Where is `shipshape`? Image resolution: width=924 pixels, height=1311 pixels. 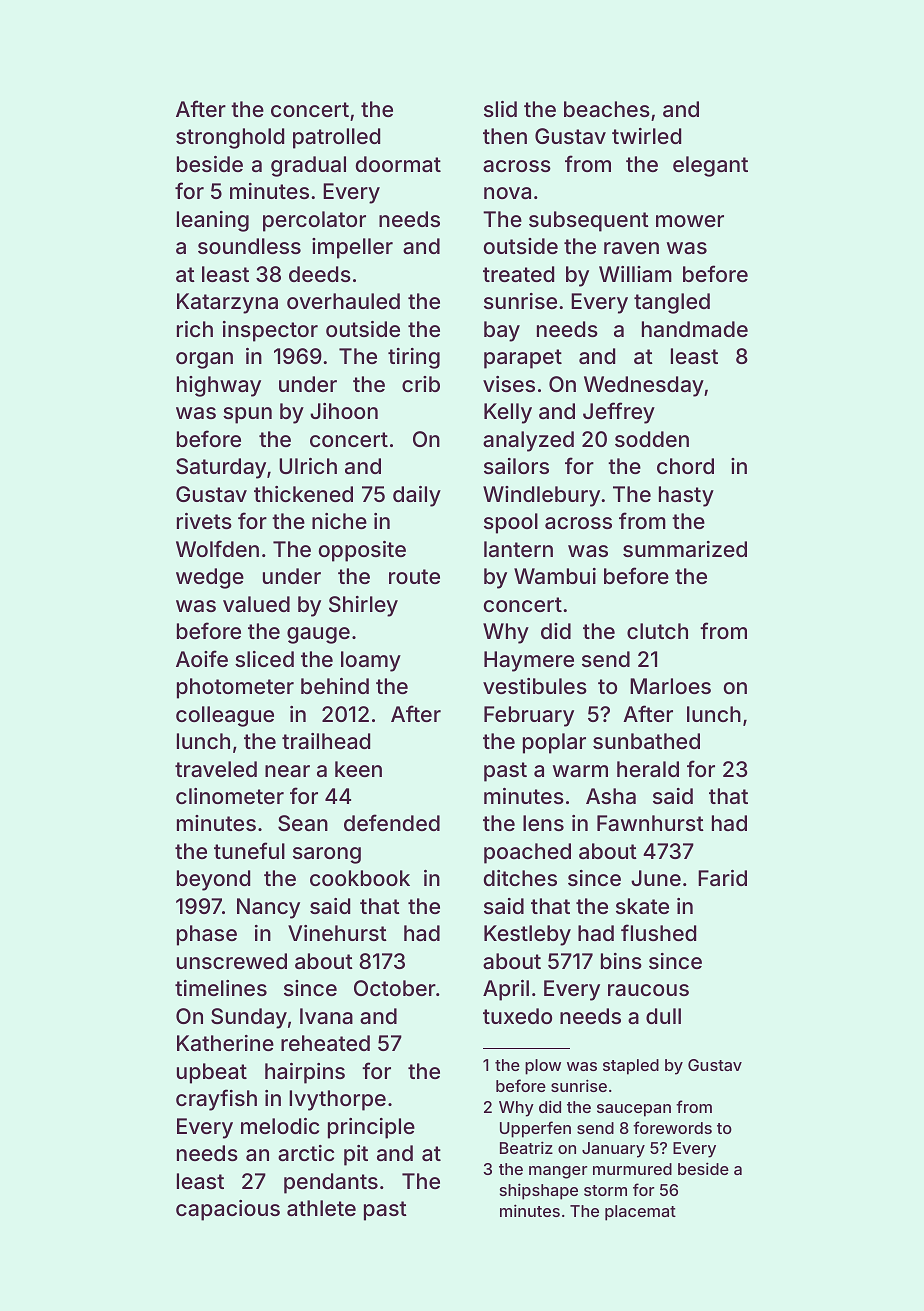
shipshape is located at coordinates (539, 1191).
